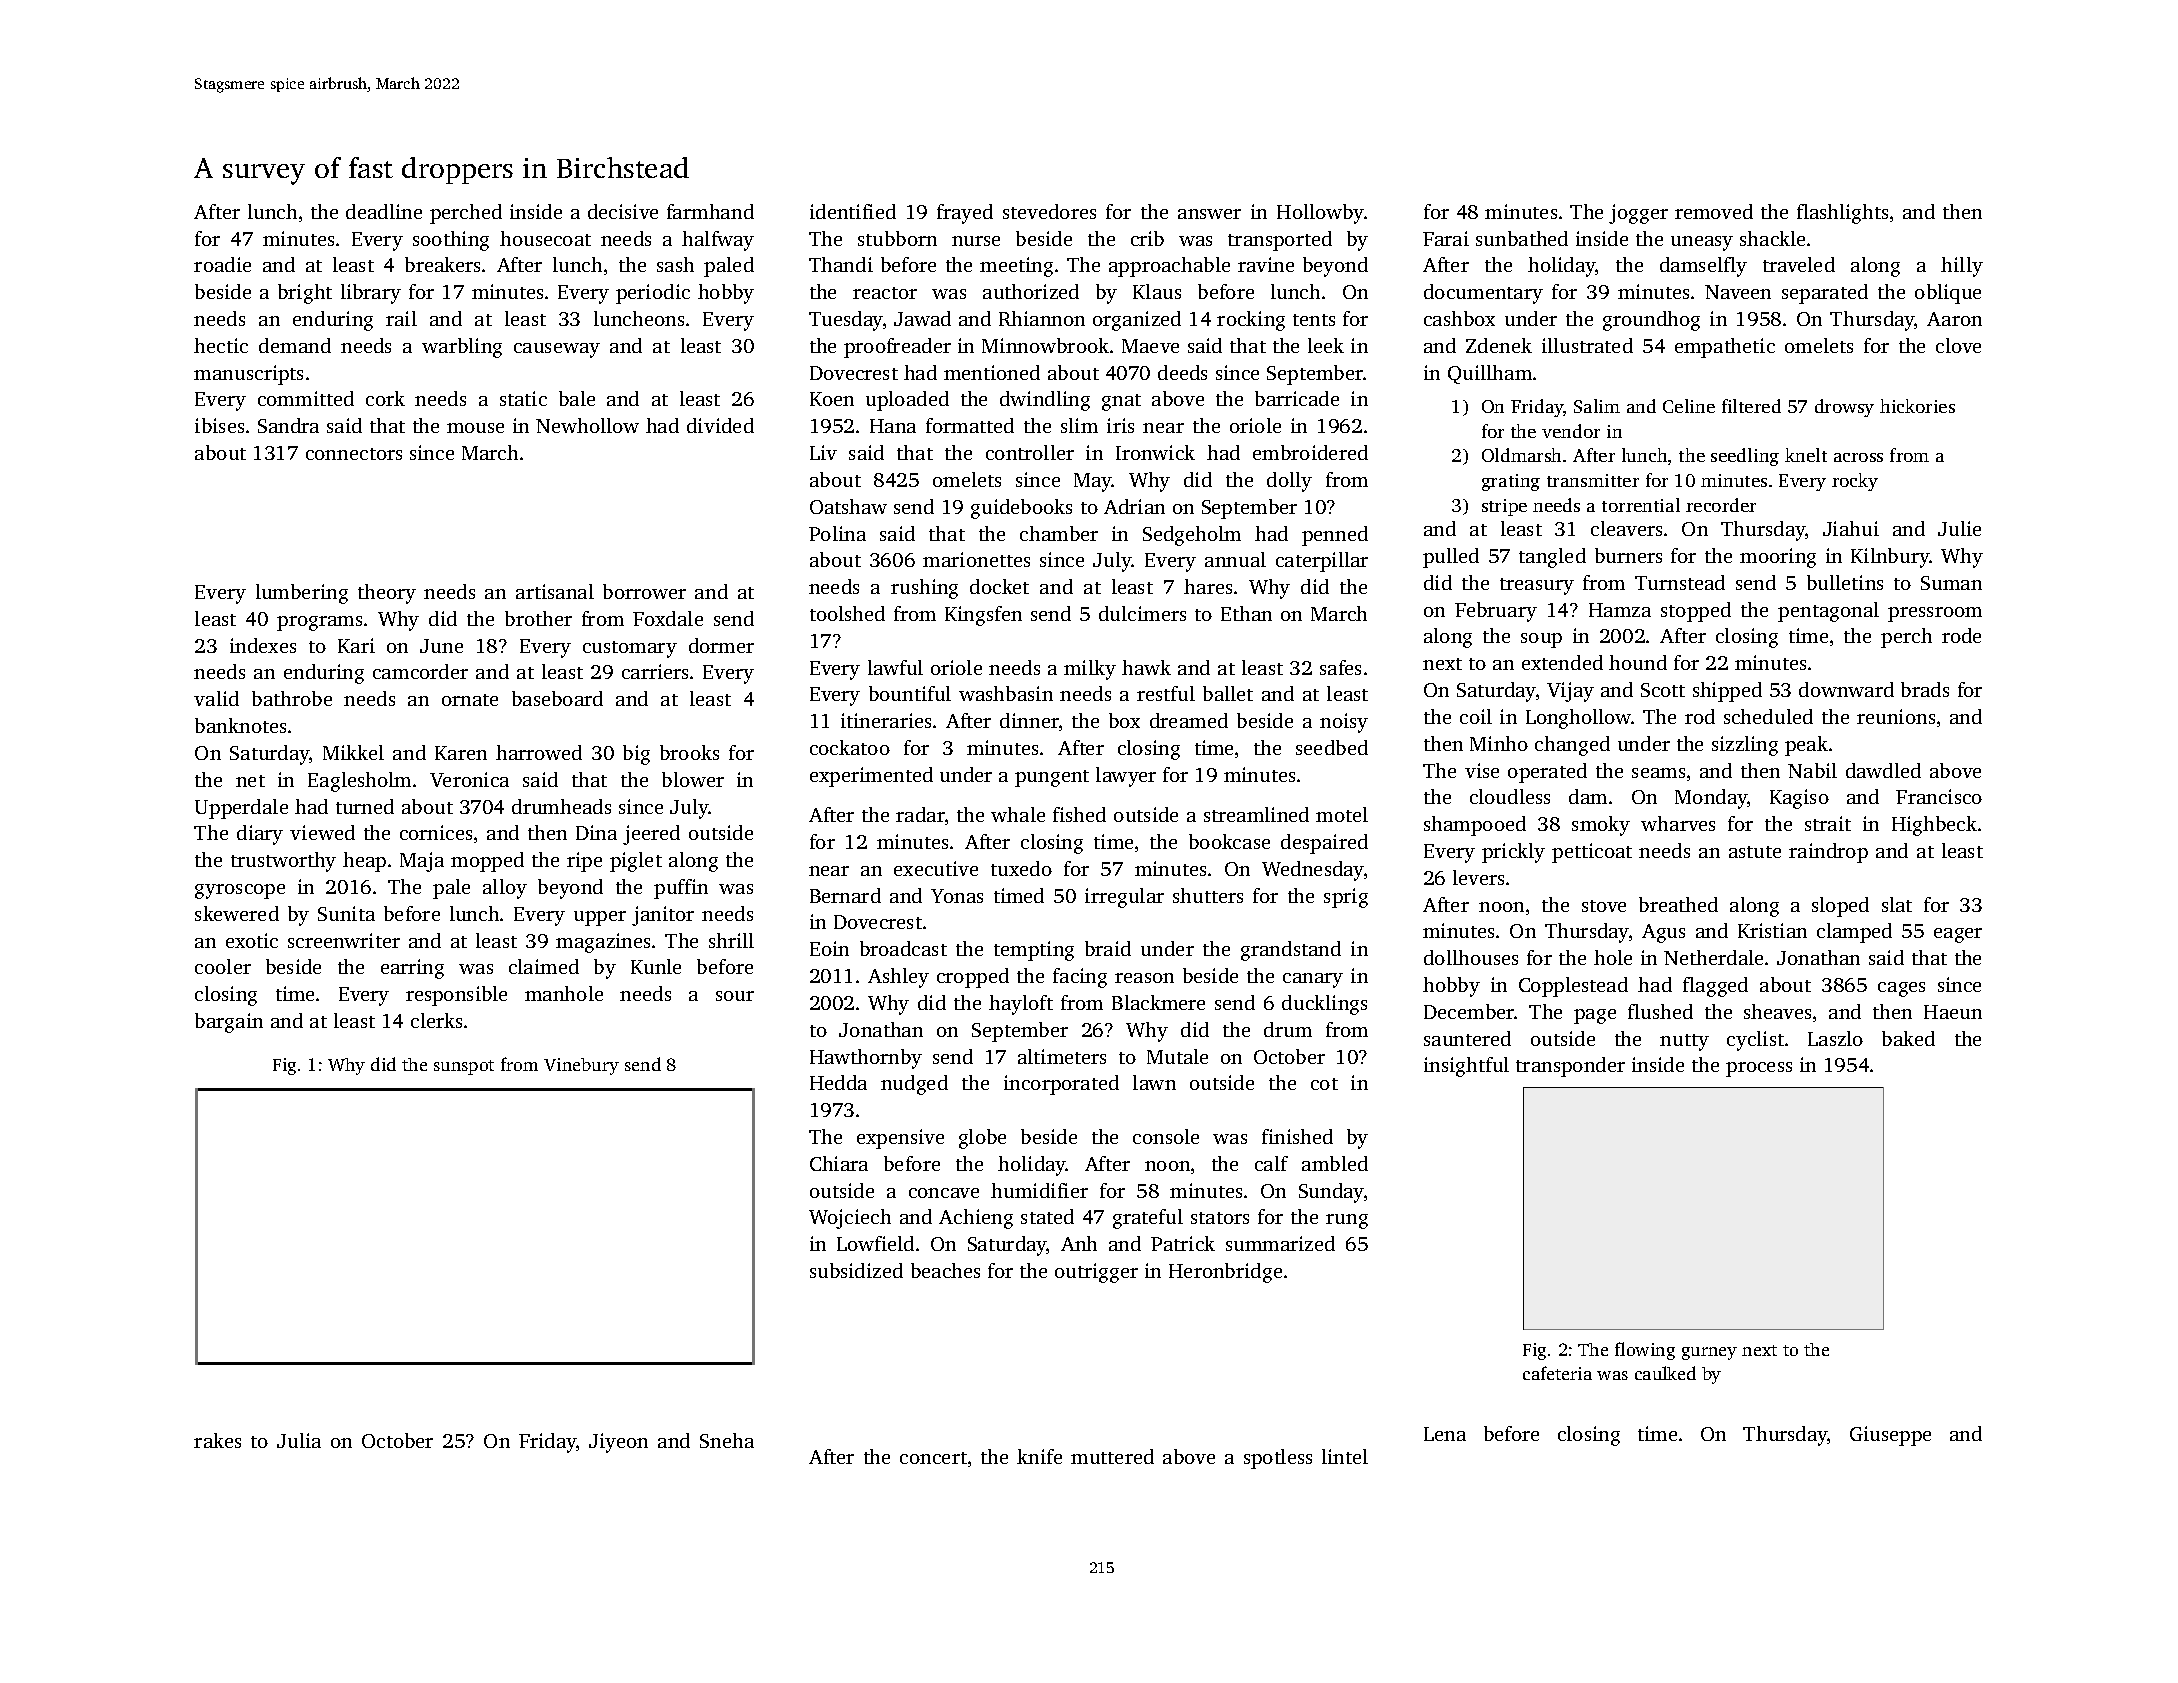  What do you see at coordinates (1246, 613) in the screenshot?
I see `Ethan` at bounding box center [1246, 613].
